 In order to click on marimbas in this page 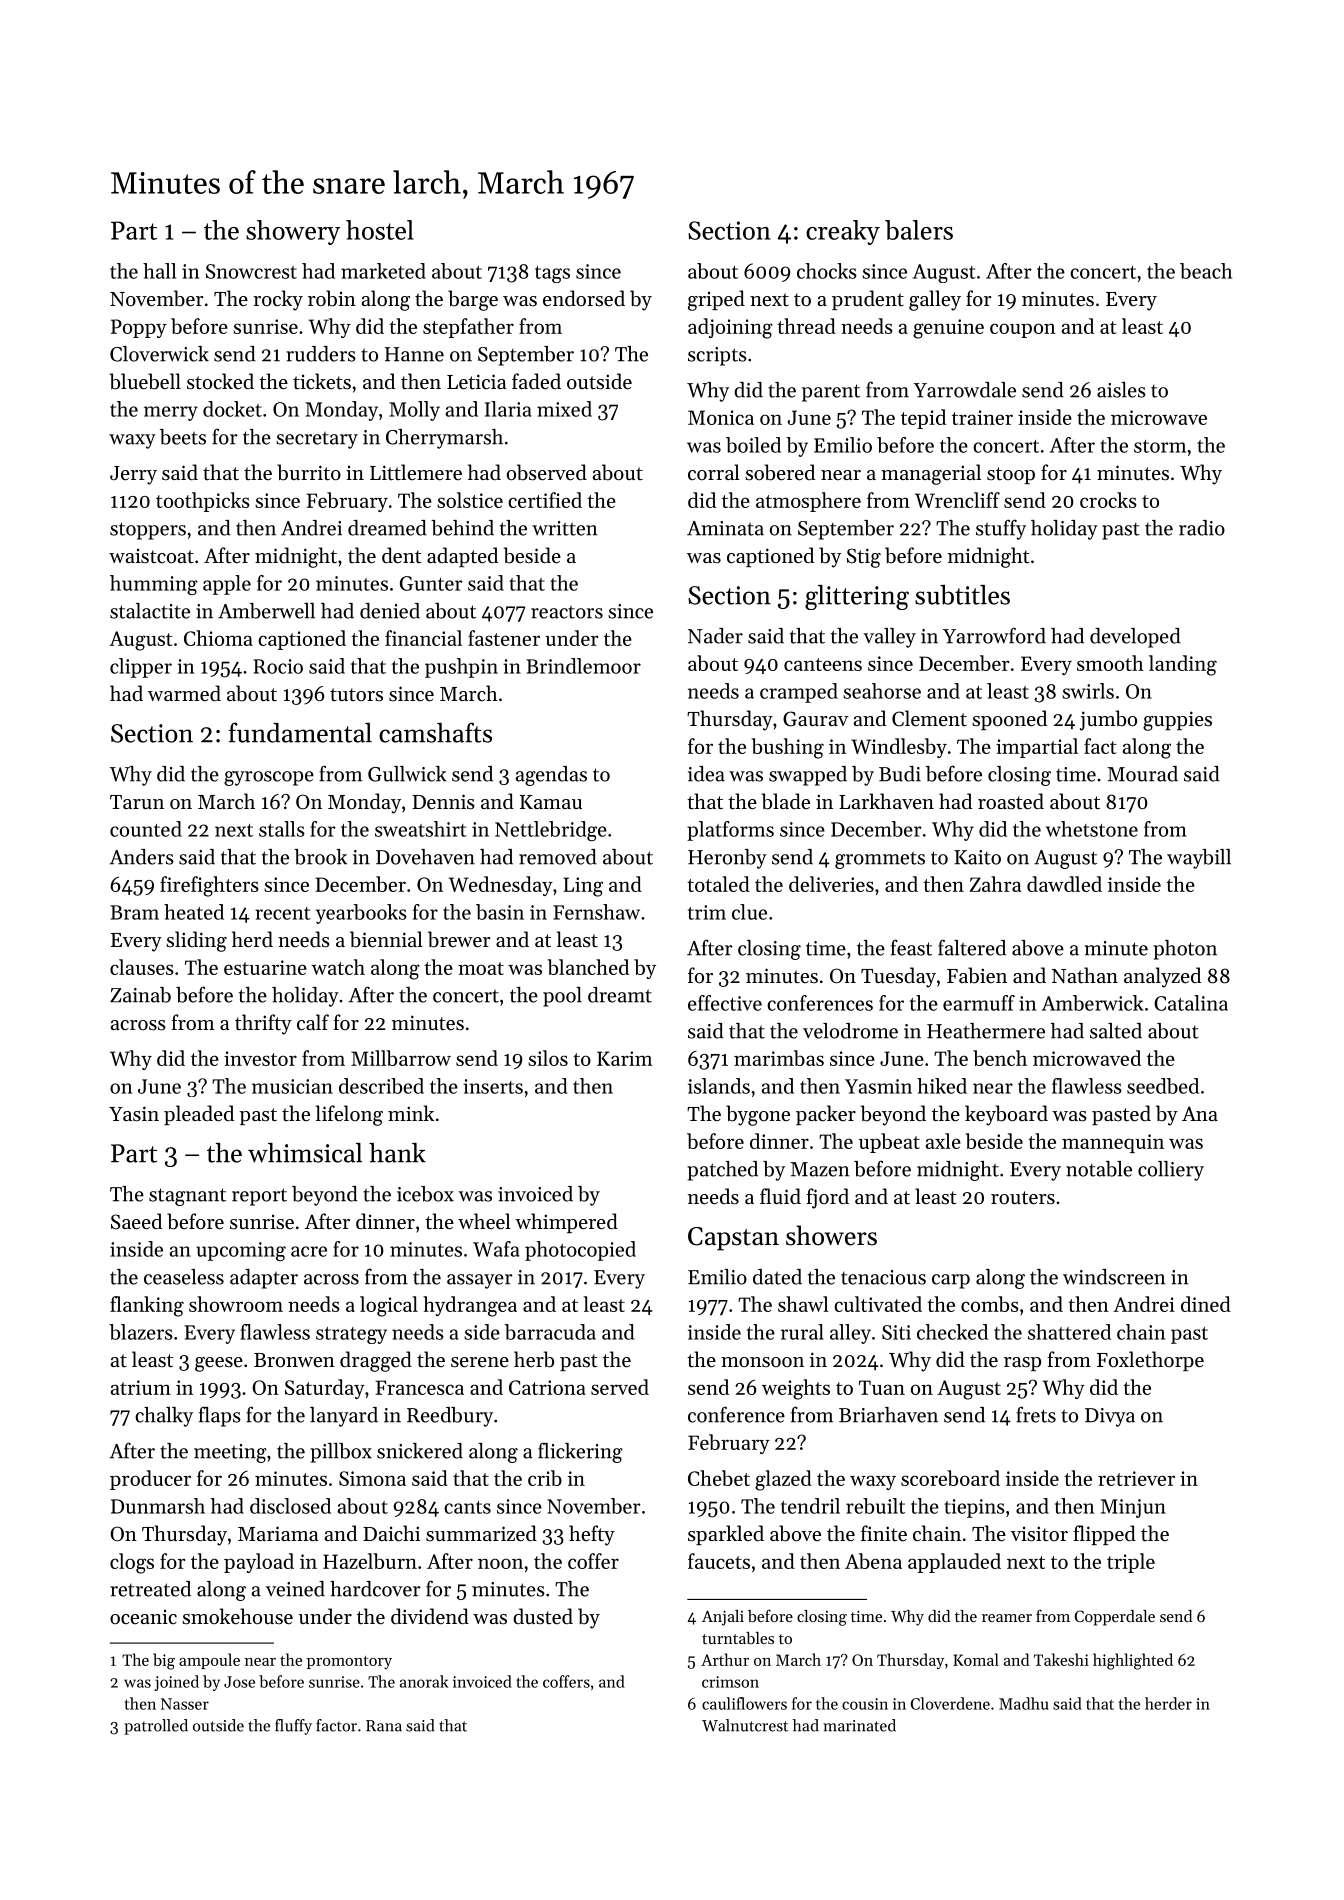, I will do `click(779, 1058)`.
